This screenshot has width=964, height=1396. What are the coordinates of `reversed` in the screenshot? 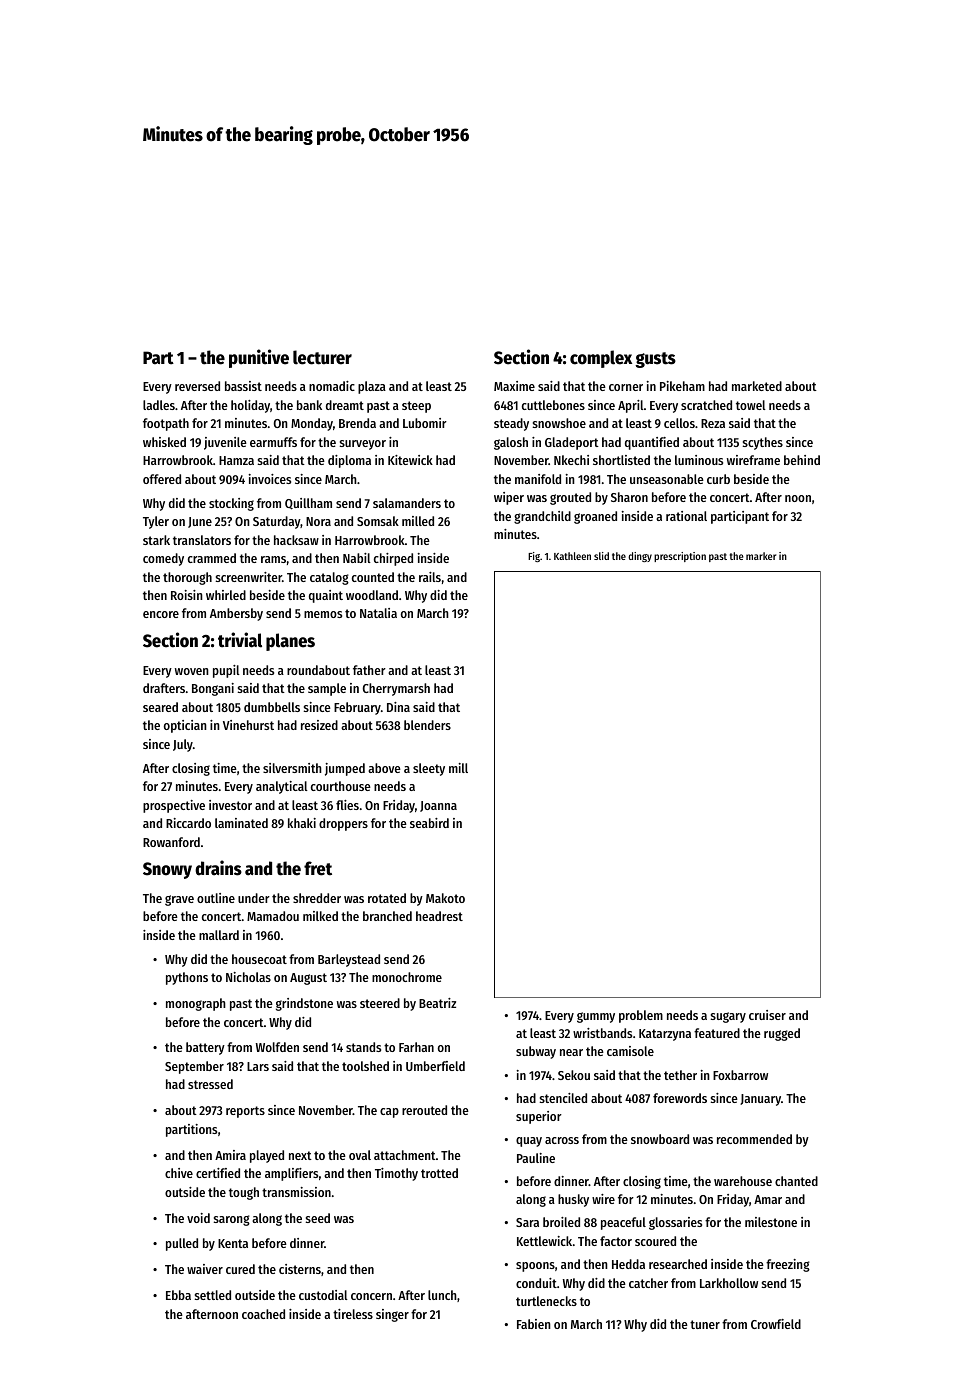 It's located at (197, 386).
